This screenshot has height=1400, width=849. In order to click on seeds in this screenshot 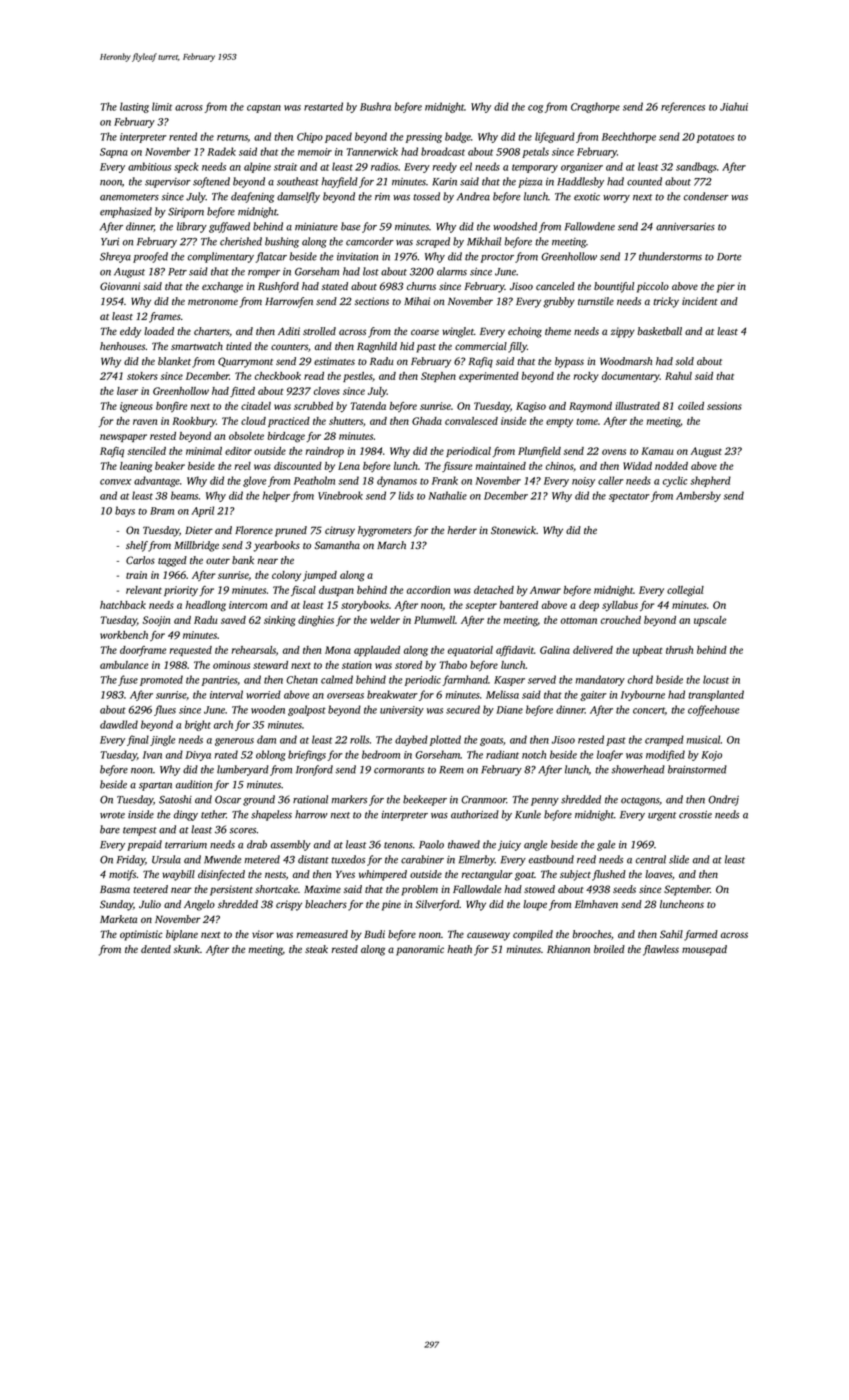, I will do `click(624, 889)`.
